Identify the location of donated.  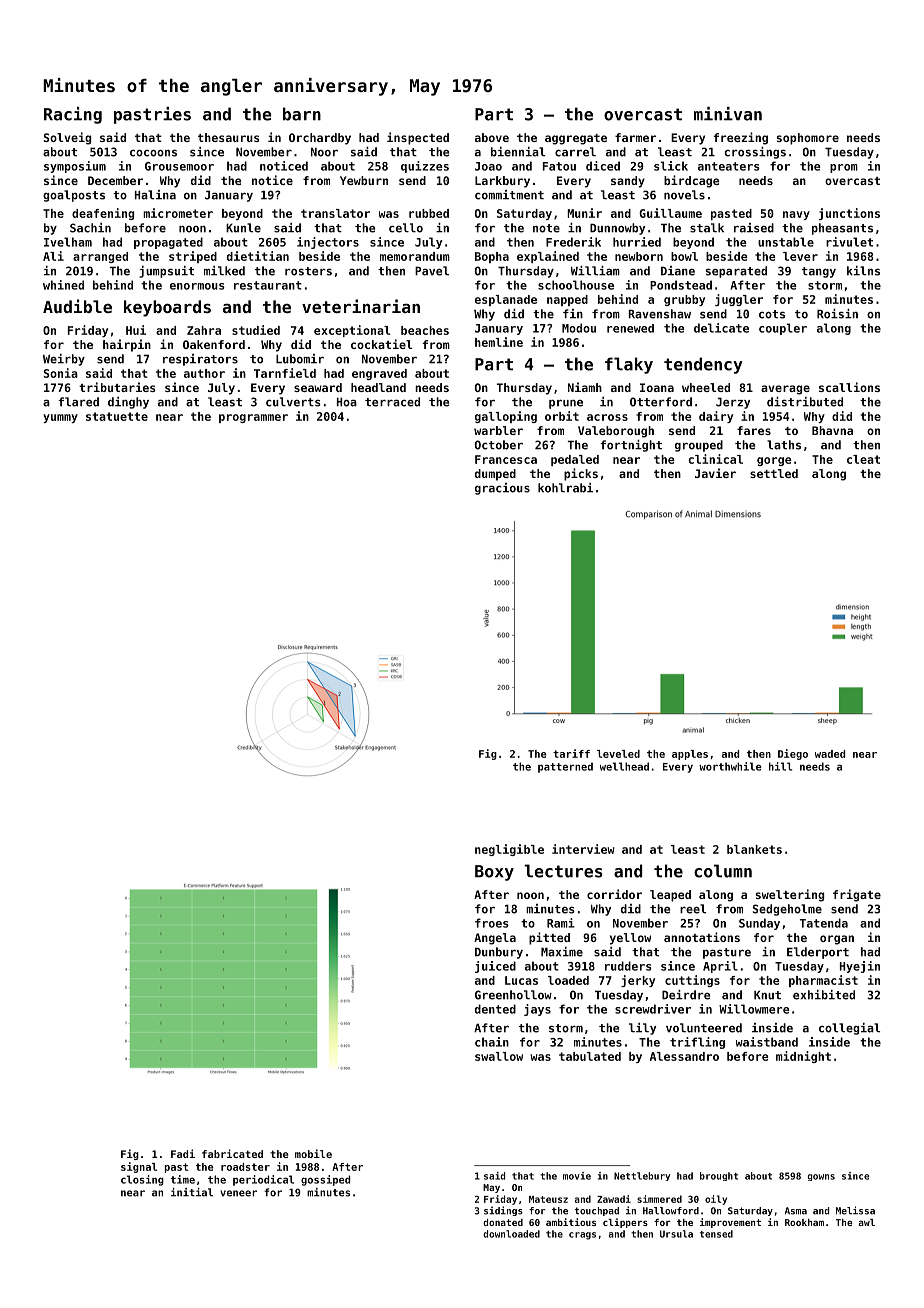
(503, 1222).
